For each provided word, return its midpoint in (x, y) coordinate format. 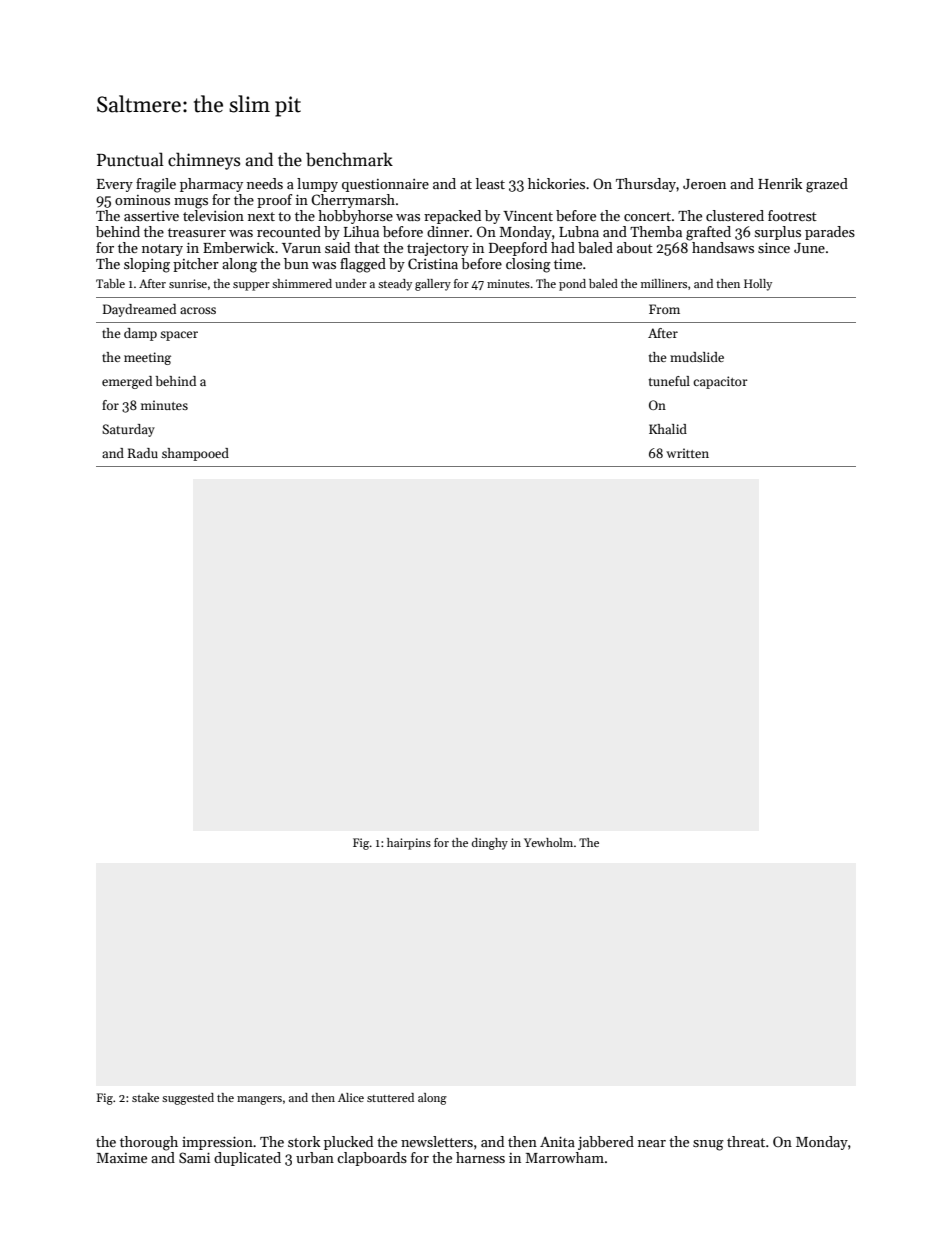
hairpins (409, 844)
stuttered (390, 1097)
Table (110, 283)
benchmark (349, 159)
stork (304, 1141)
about (635, 247)
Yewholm (548, 842)
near (652, 1143)
